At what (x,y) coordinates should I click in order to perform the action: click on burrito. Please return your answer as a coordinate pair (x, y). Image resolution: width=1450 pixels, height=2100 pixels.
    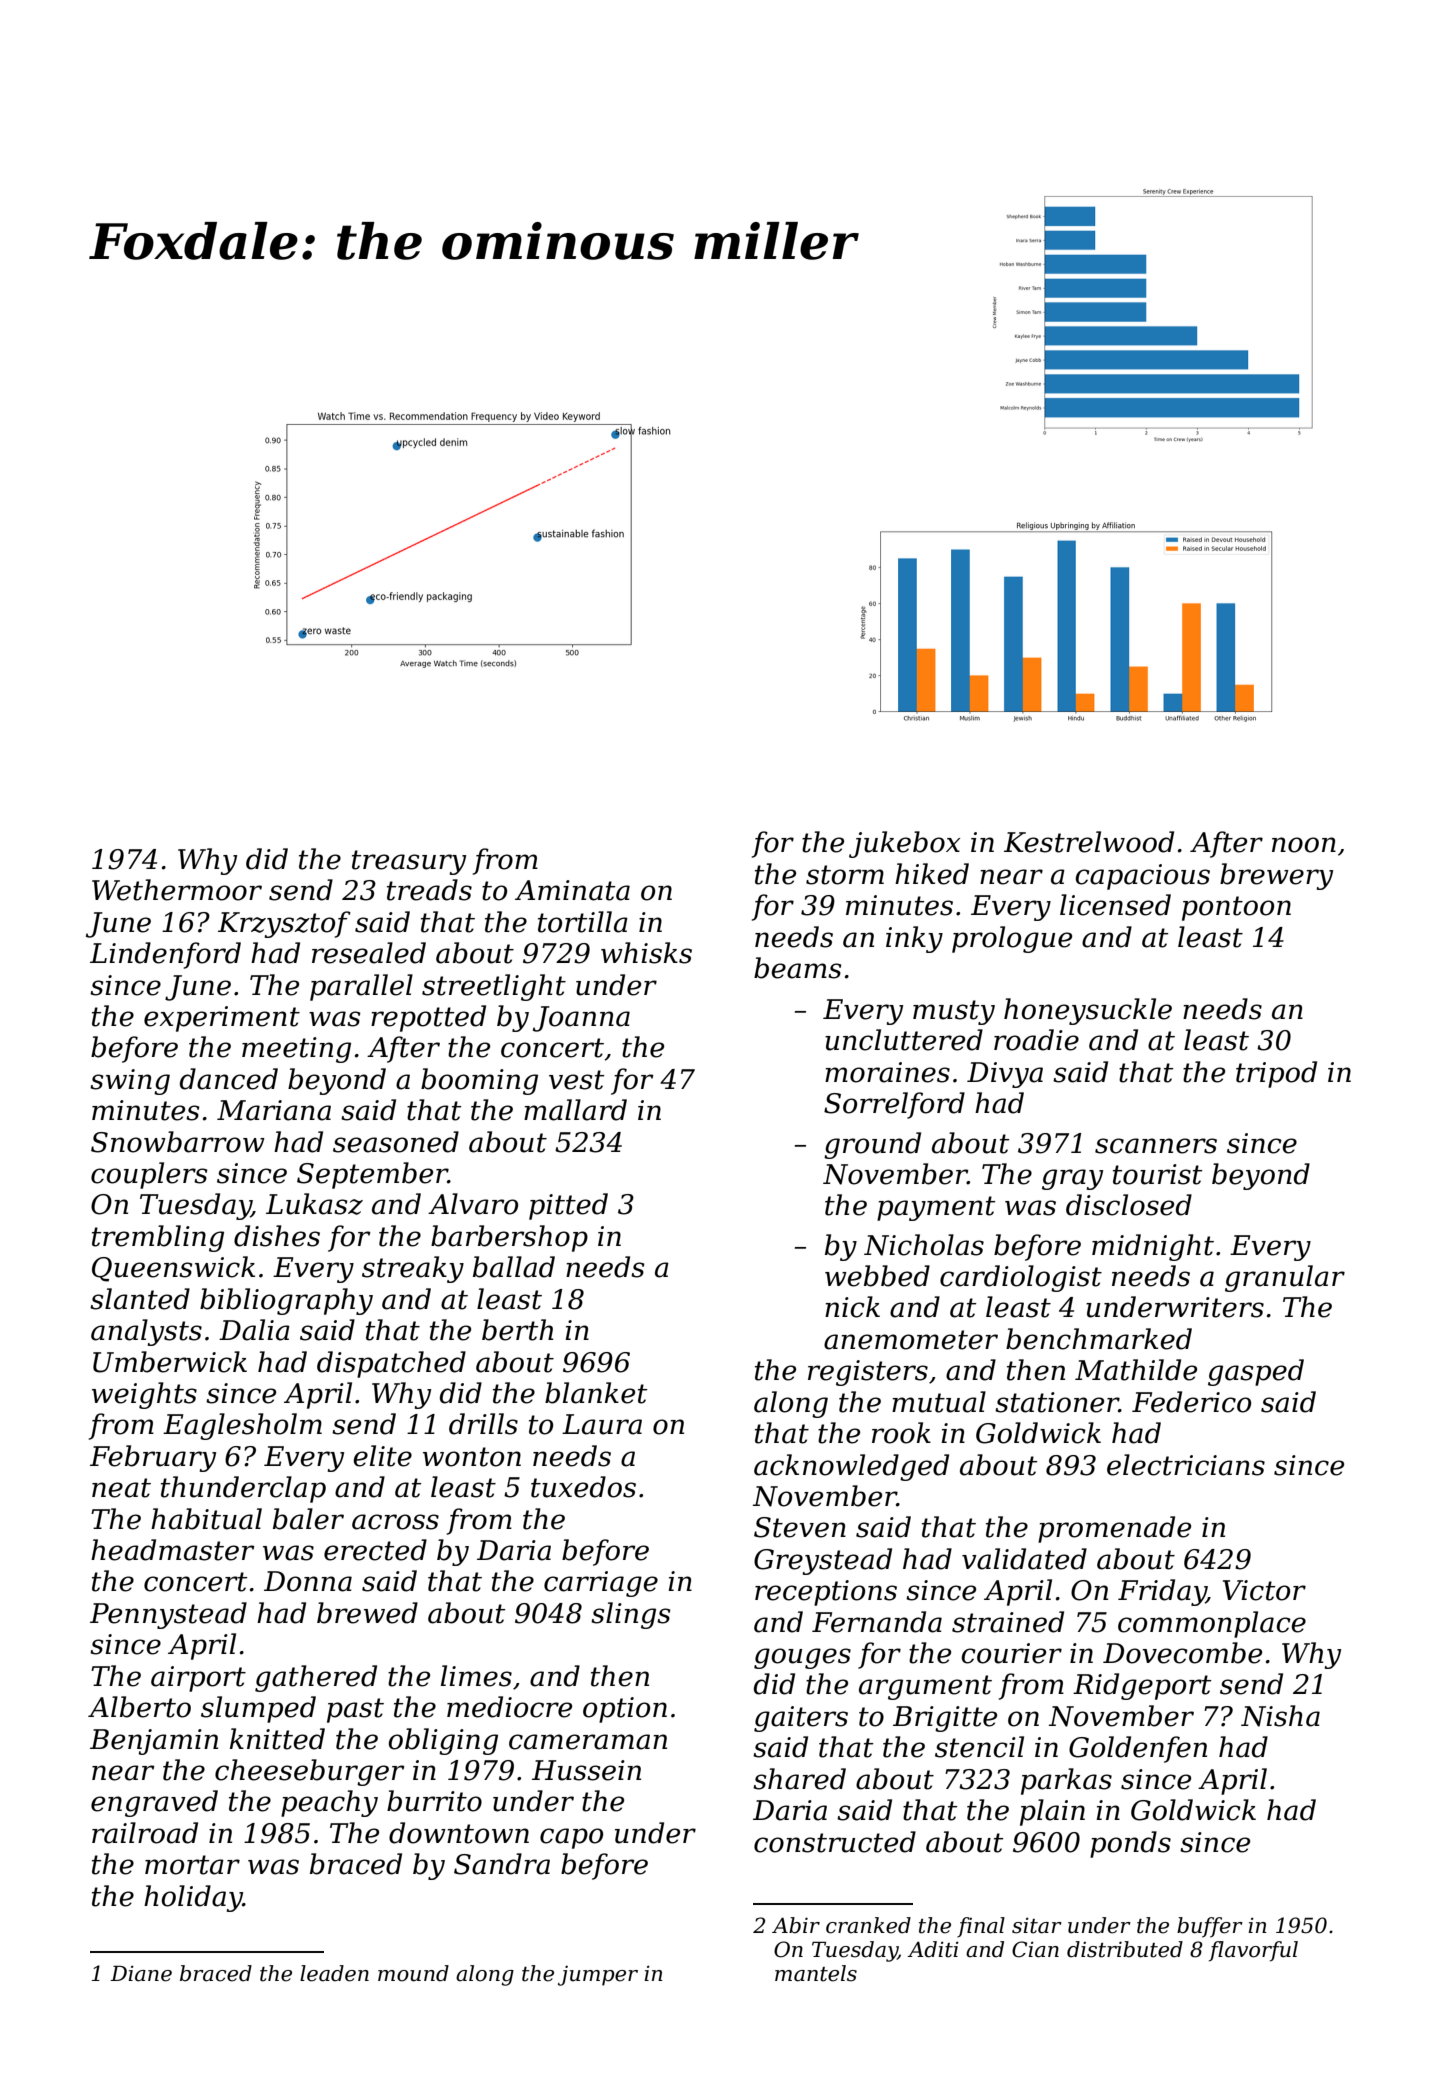
    Looking at the image, I should click on (434, 1801).
